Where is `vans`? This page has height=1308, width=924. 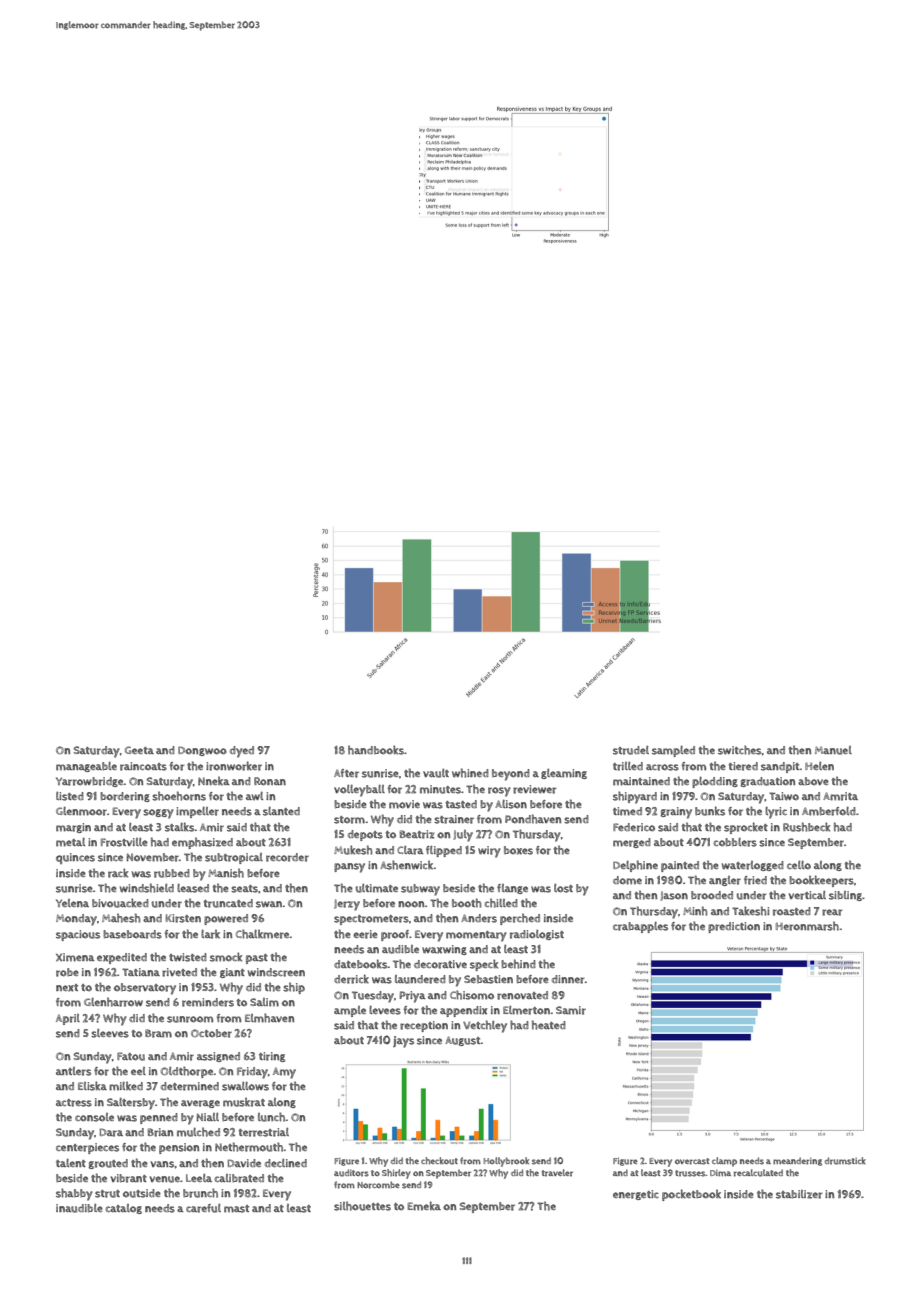 vans is located at coordinates (162, 1164).
